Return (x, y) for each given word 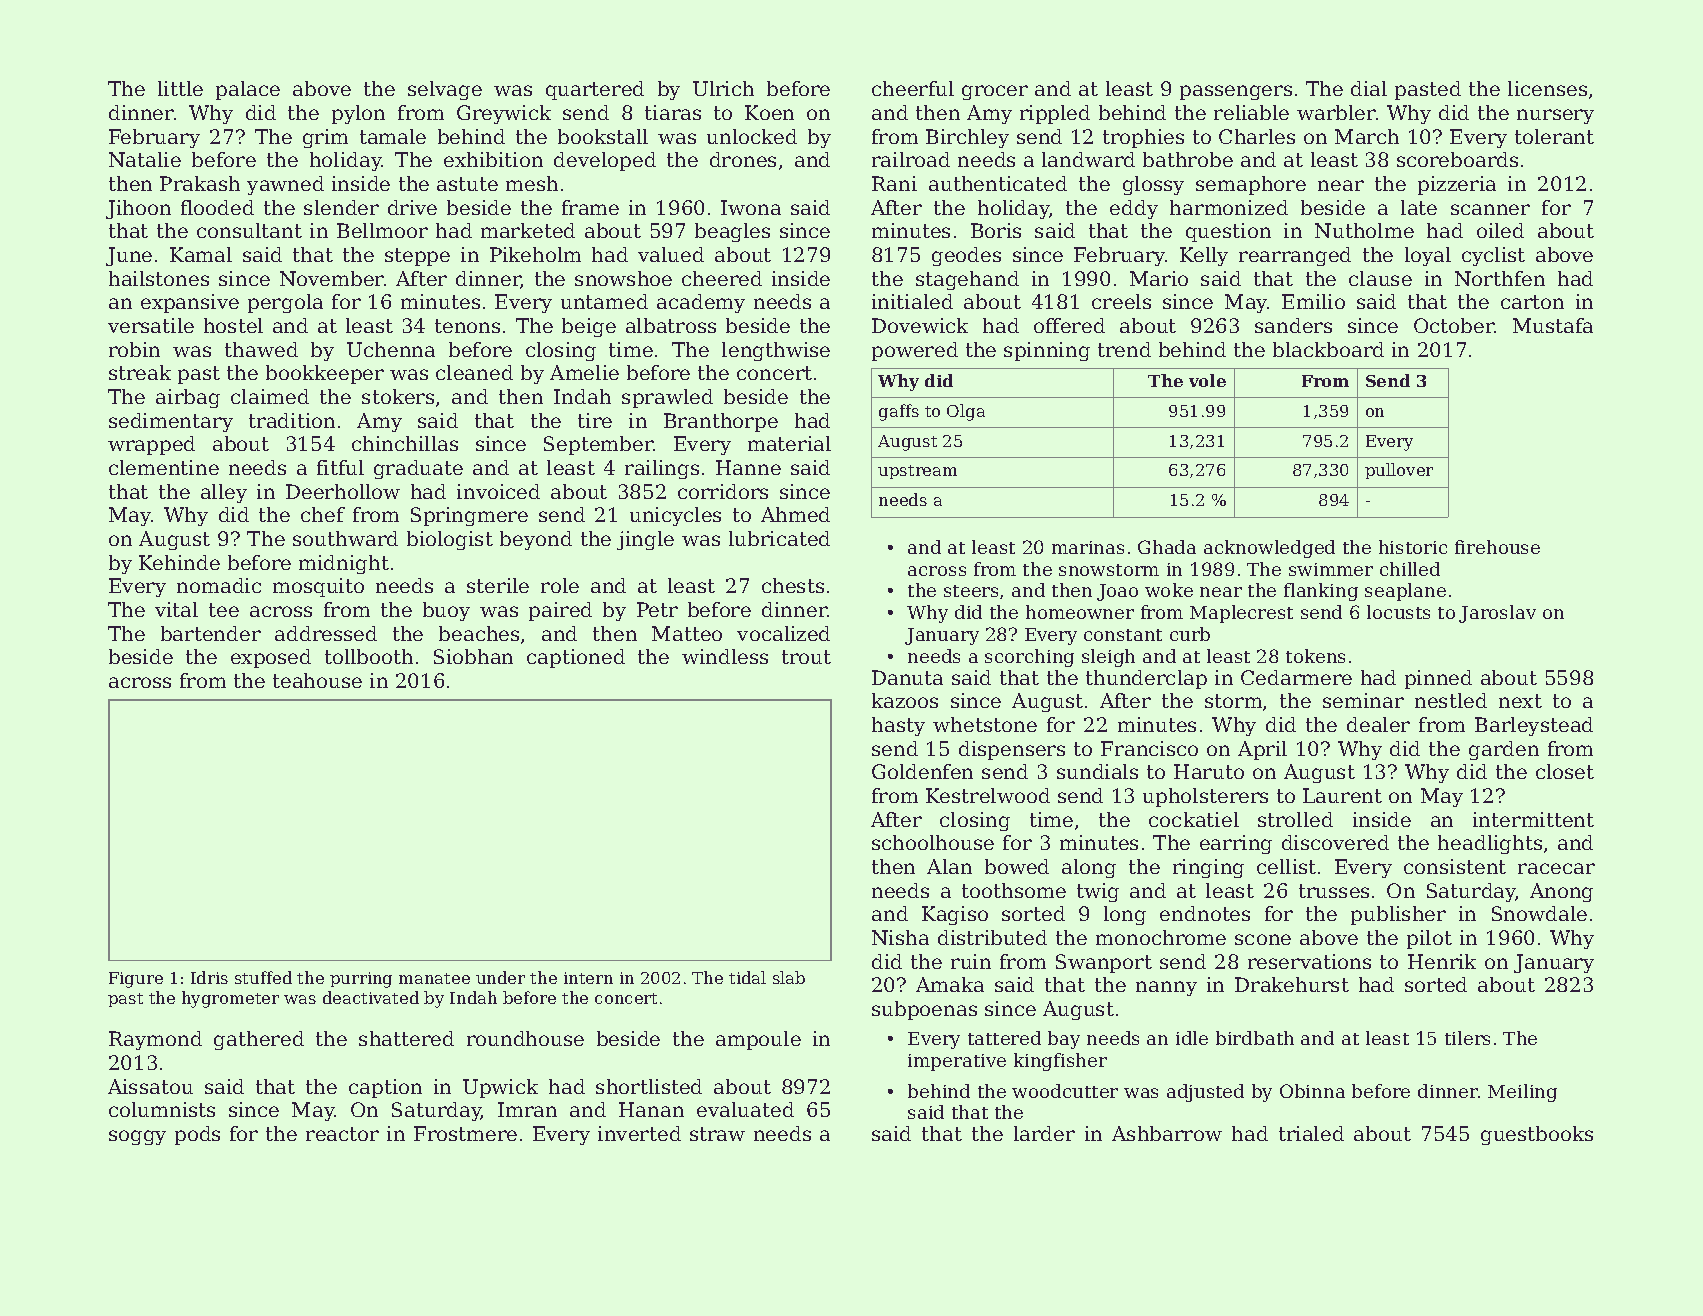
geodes (966, 256)
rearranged (1295, 256)
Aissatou (150, 1086)
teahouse (317, 680)
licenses (1547, 88)
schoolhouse (933, 842)
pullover (1399, 471)
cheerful (913, 88)
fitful (340, 467)
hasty (898, 726)
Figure (136, 980)
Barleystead (1534, 726)
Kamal (201, 254)
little (180, 88)
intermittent (1533, 819)
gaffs (899, 412)
